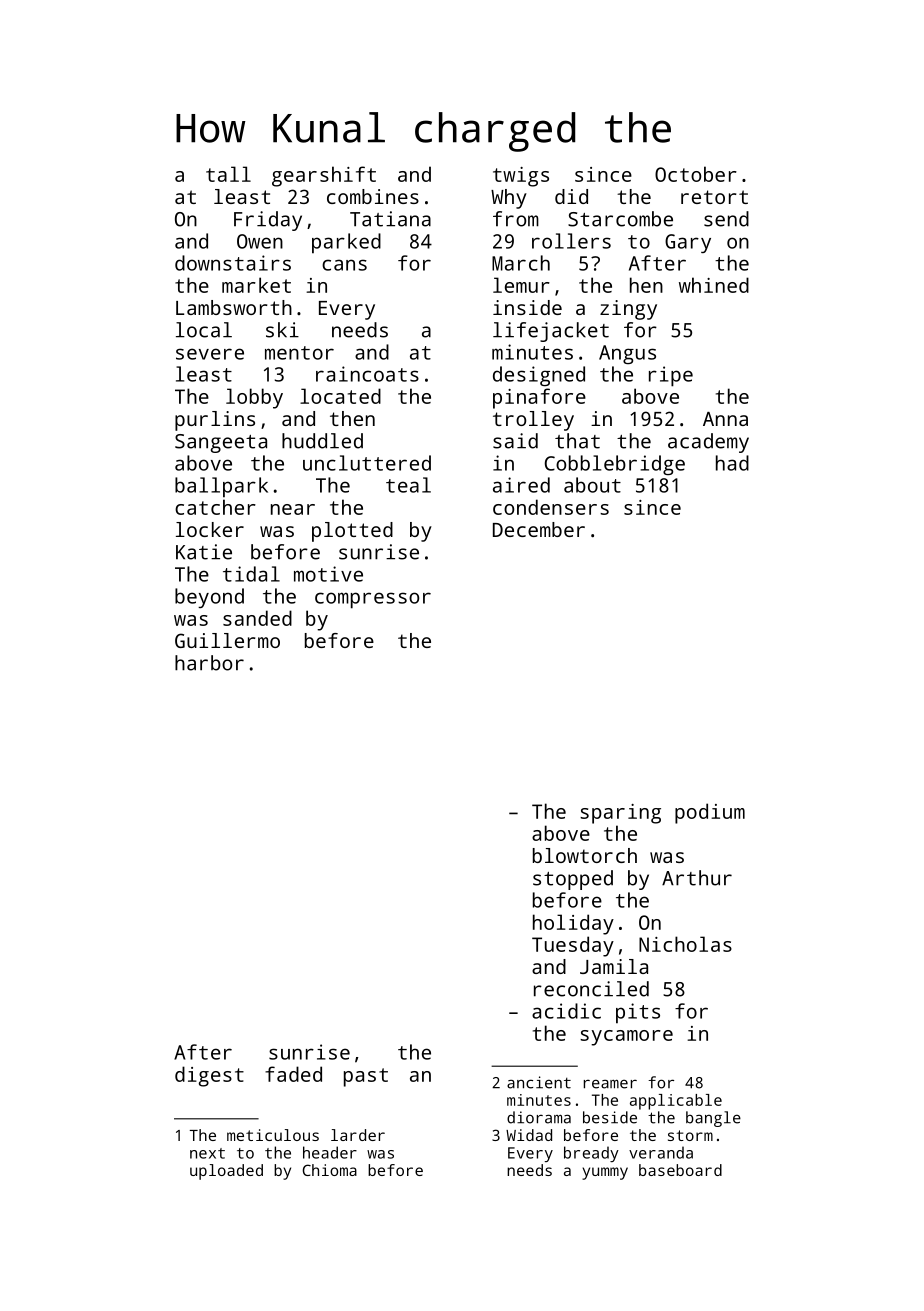  Describe the element at coordinates (529, 1135) in the screenshot. I see `Widad` at that location.
